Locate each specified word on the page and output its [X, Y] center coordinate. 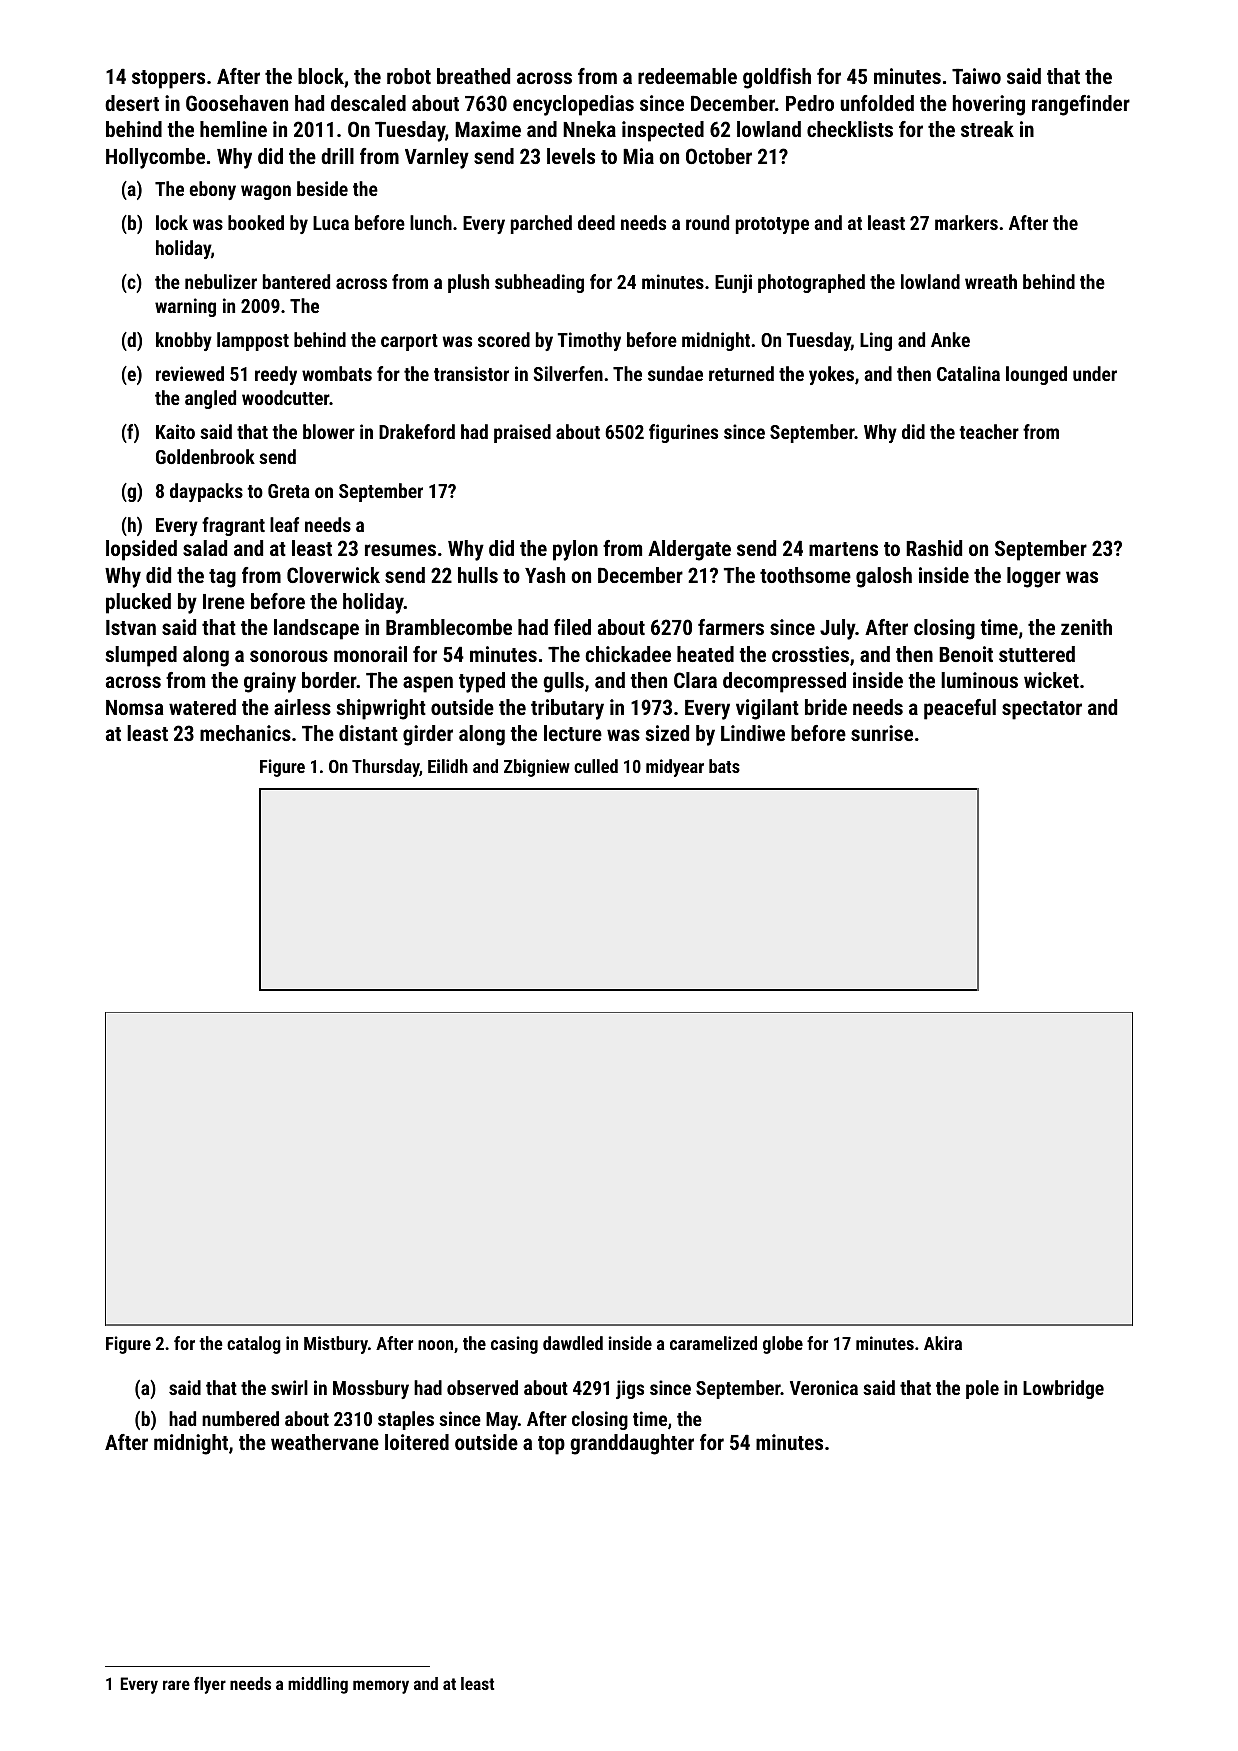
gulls [563, 682]
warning [185, 307]
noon [435, 1345]
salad [205, 548]
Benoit [966, 654]
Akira [943, 1343]
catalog [254, 1345]
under [1095, 373]
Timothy [589, 341]
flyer [210, 1685]
